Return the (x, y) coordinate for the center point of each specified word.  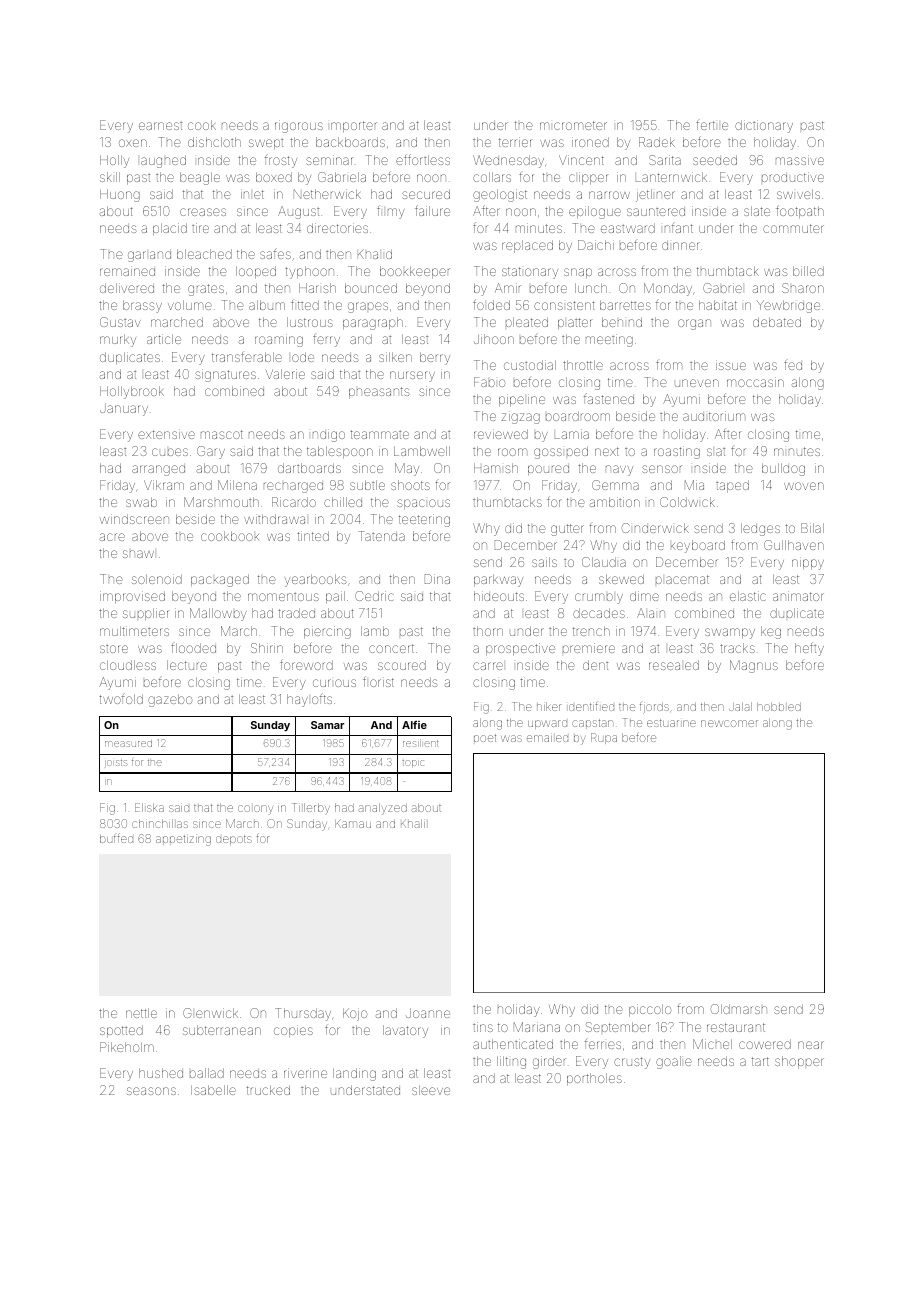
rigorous (299, 126)
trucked (268, 1090)
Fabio (489, 382)
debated (777, 322)
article (164, 339)
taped (732, 486)
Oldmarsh (739, 1009)
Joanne (428, 1013)
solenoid (157, 579)
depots (234, 840)
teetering (424, 520)
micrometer (573, 125)
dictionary (764, 126)
